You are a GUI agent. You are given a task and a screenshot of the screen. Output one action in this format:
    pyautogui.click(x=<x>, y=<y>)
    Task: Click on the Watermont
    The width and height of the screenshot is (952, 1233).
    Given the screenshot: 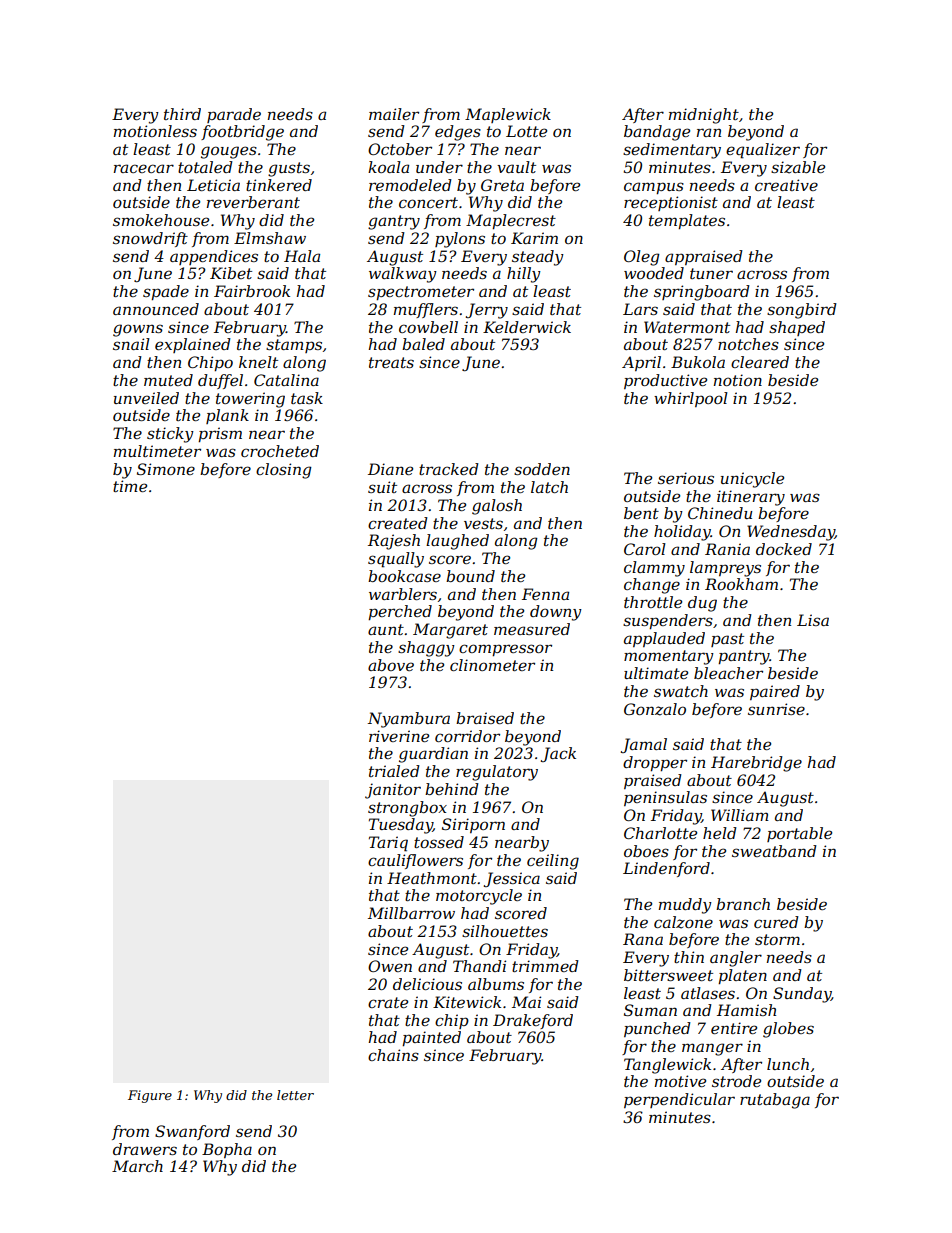 What is the action you would take?
    pyautogui.click(x=687, y=327)
